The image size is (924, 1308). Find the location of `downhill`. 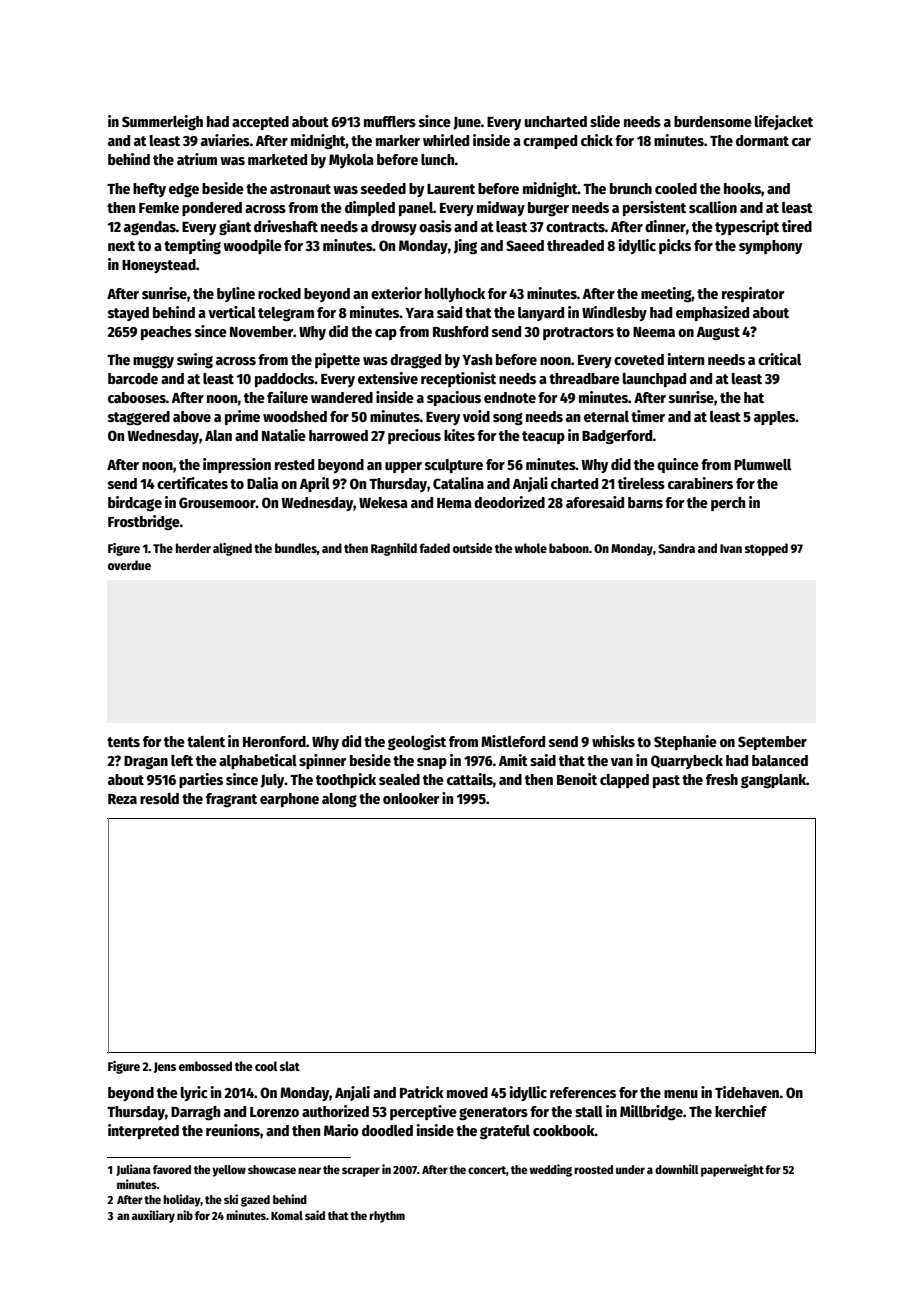

downhill is located at coordinates (677, 1169).
